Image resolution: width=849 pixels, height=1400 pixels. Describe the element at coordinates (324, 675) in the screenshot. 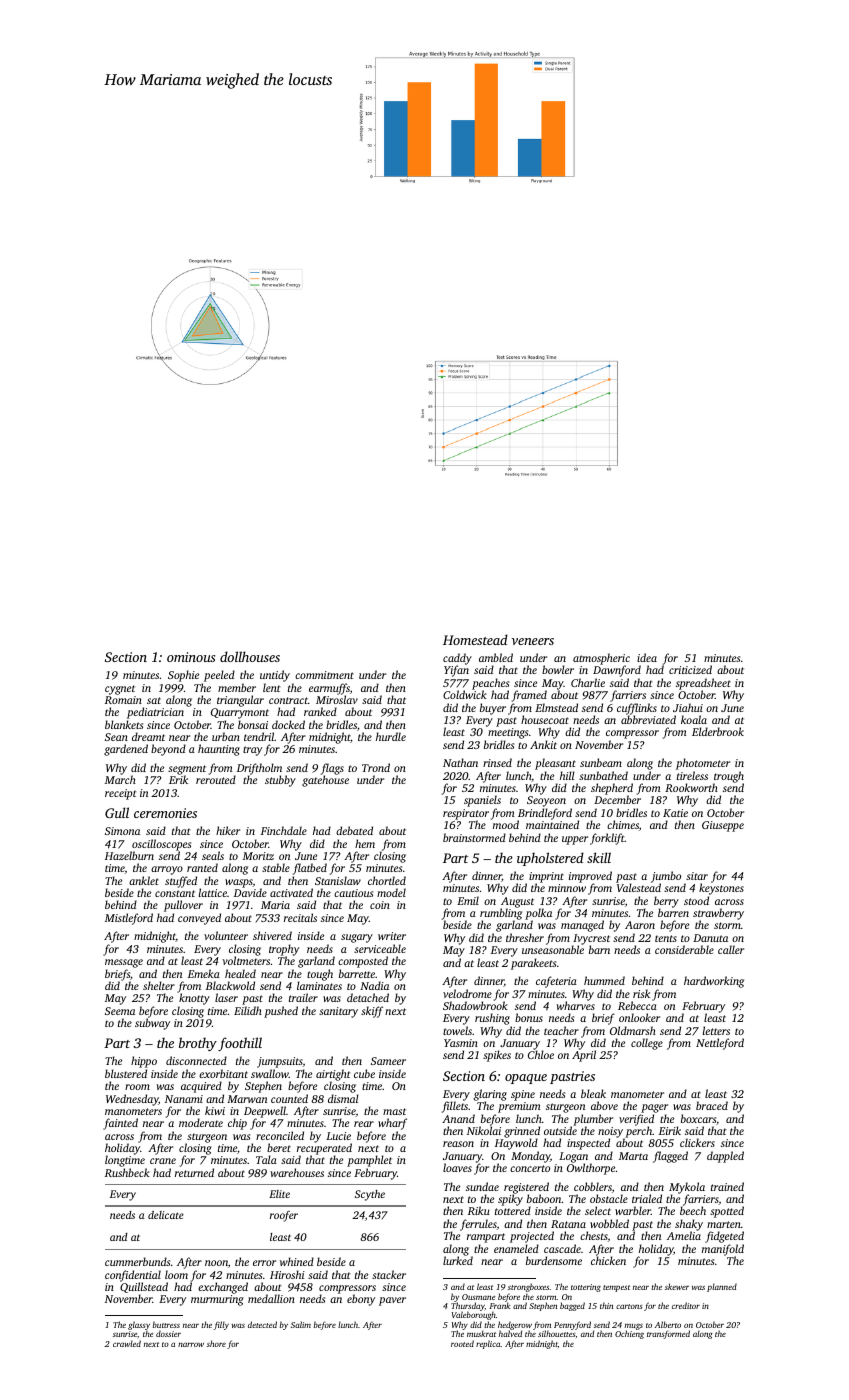

I see `commitment` at that location.
